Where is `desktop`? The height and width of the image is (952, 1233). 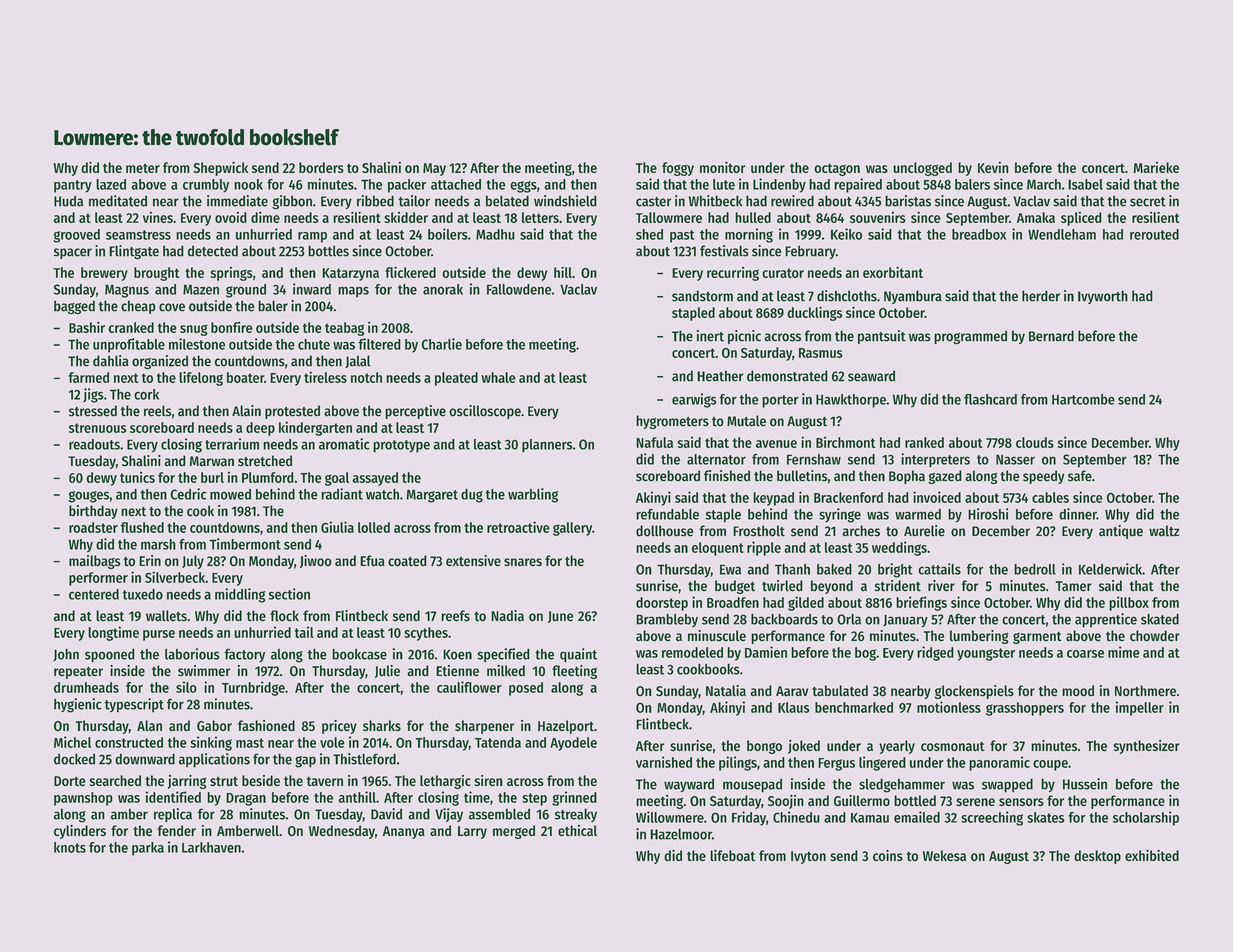
desktop is located at coordinates (1097, 857).
